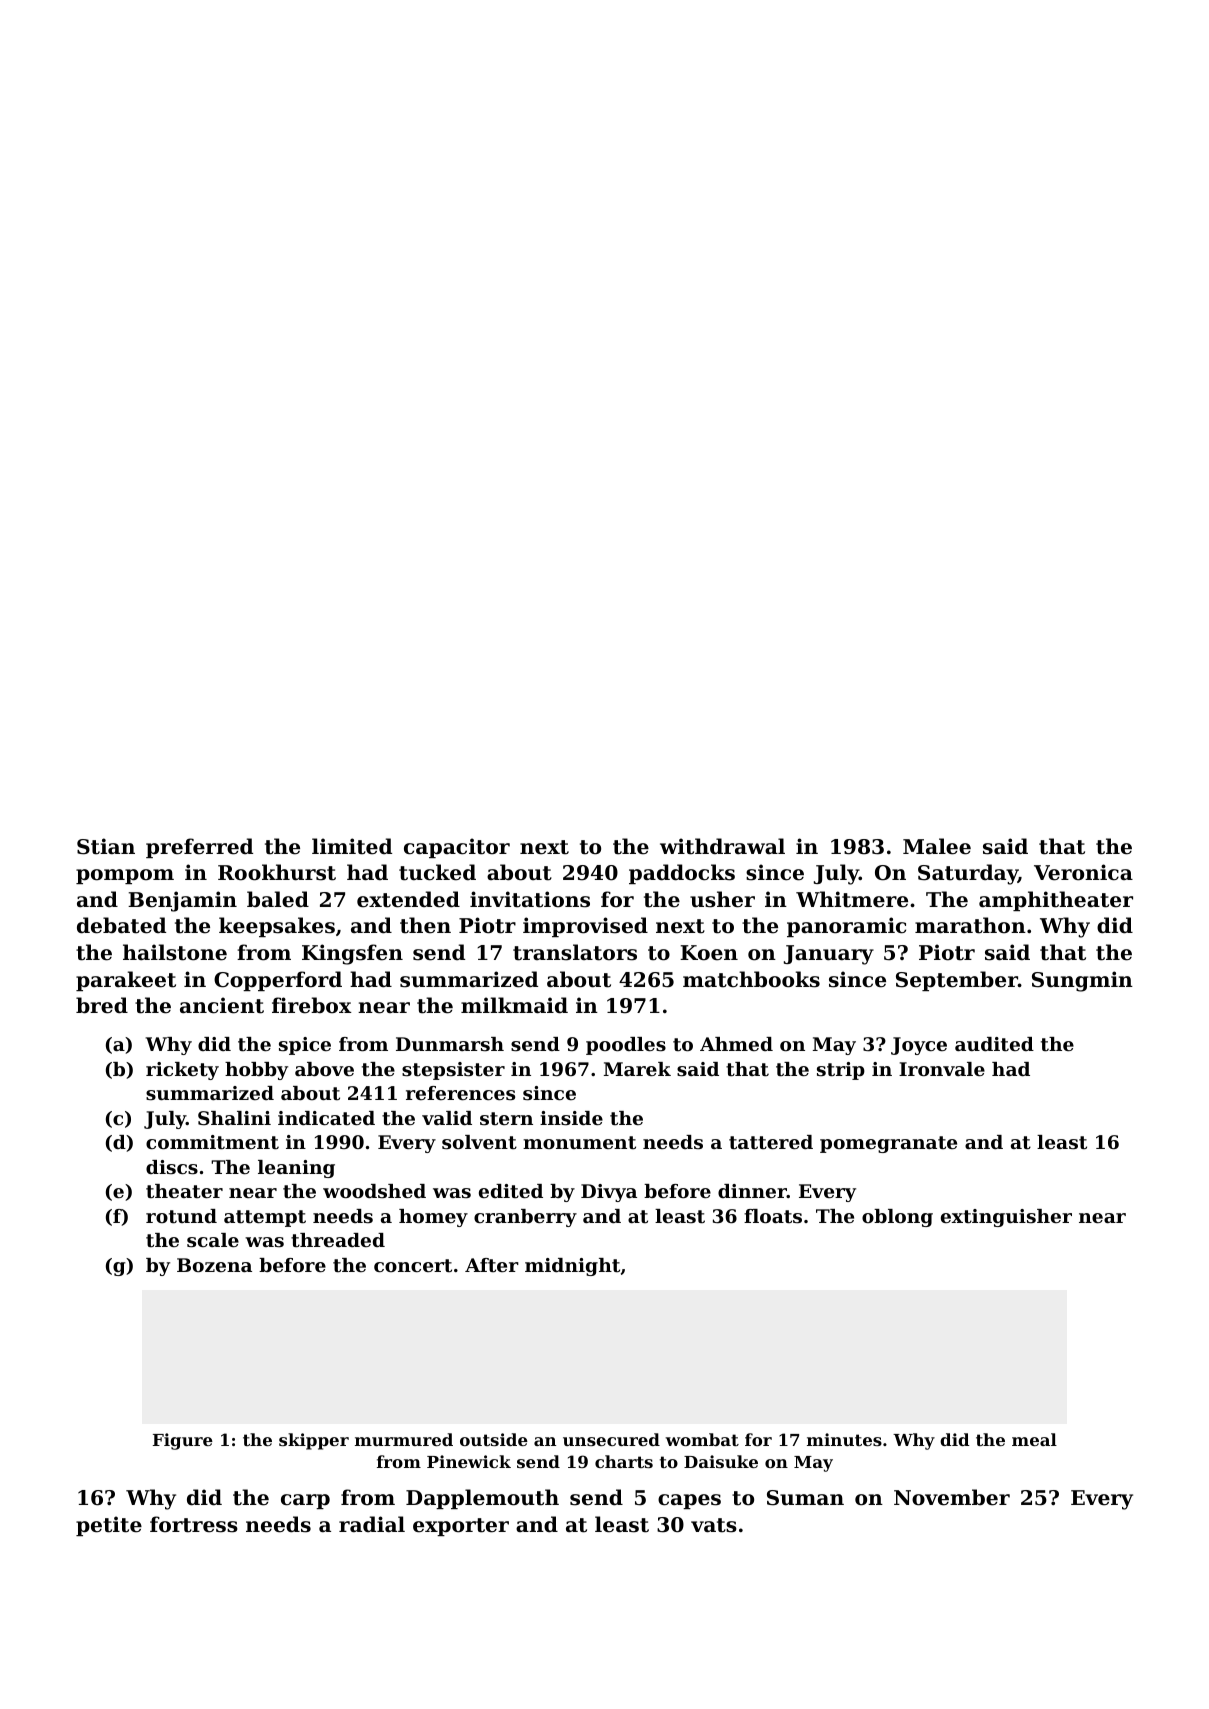 The width and height of the page is (1209, 1709). Describe the element at coordinates (461, 1527) in the page. I see `exporter` at that location.
